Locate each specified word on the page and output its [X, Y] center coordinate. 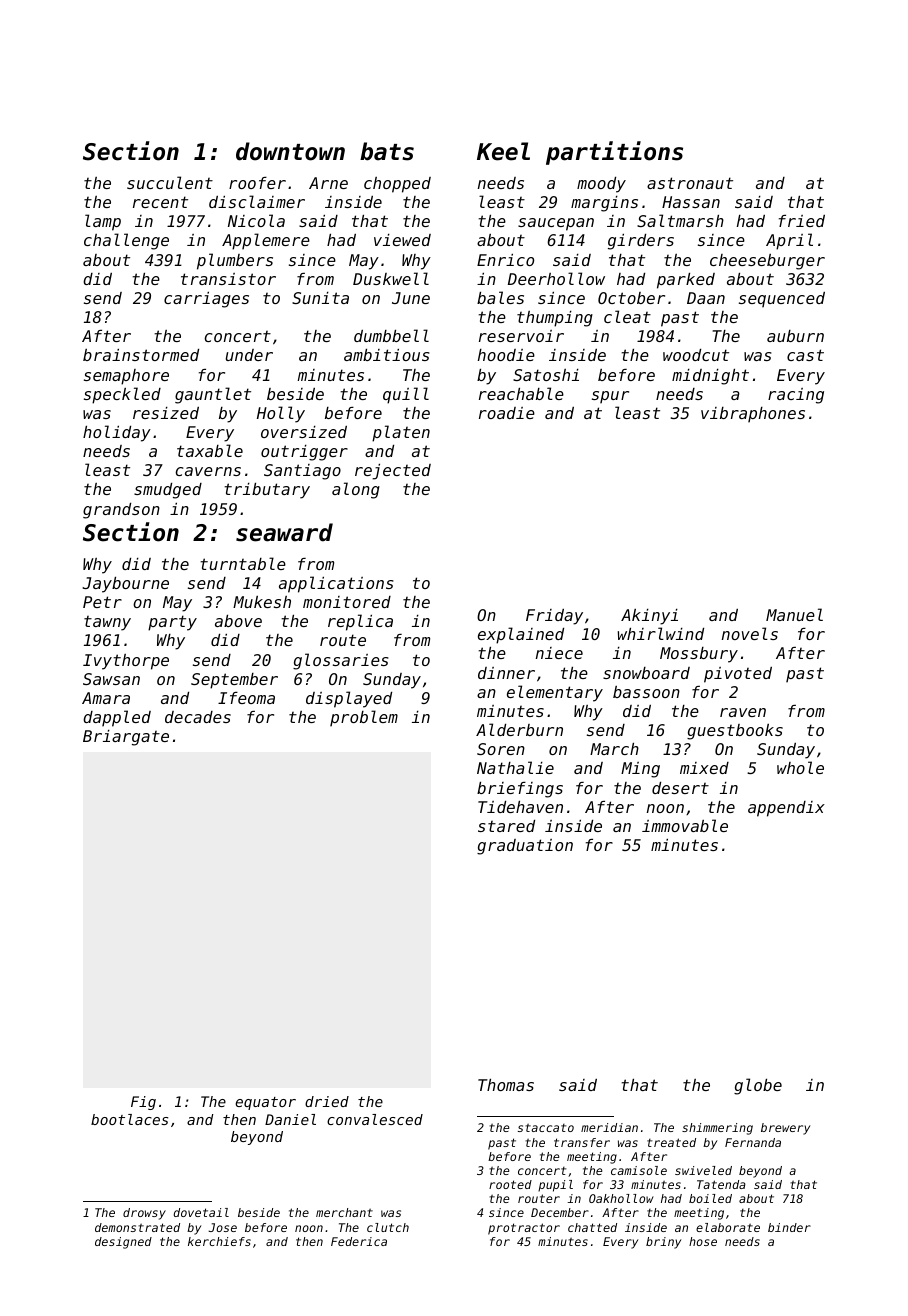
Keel [503, 151]
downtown [290, 151]
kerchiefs [219, 1241]
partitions [614, 153]
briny [663, 1243]
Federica [359, 1241]
